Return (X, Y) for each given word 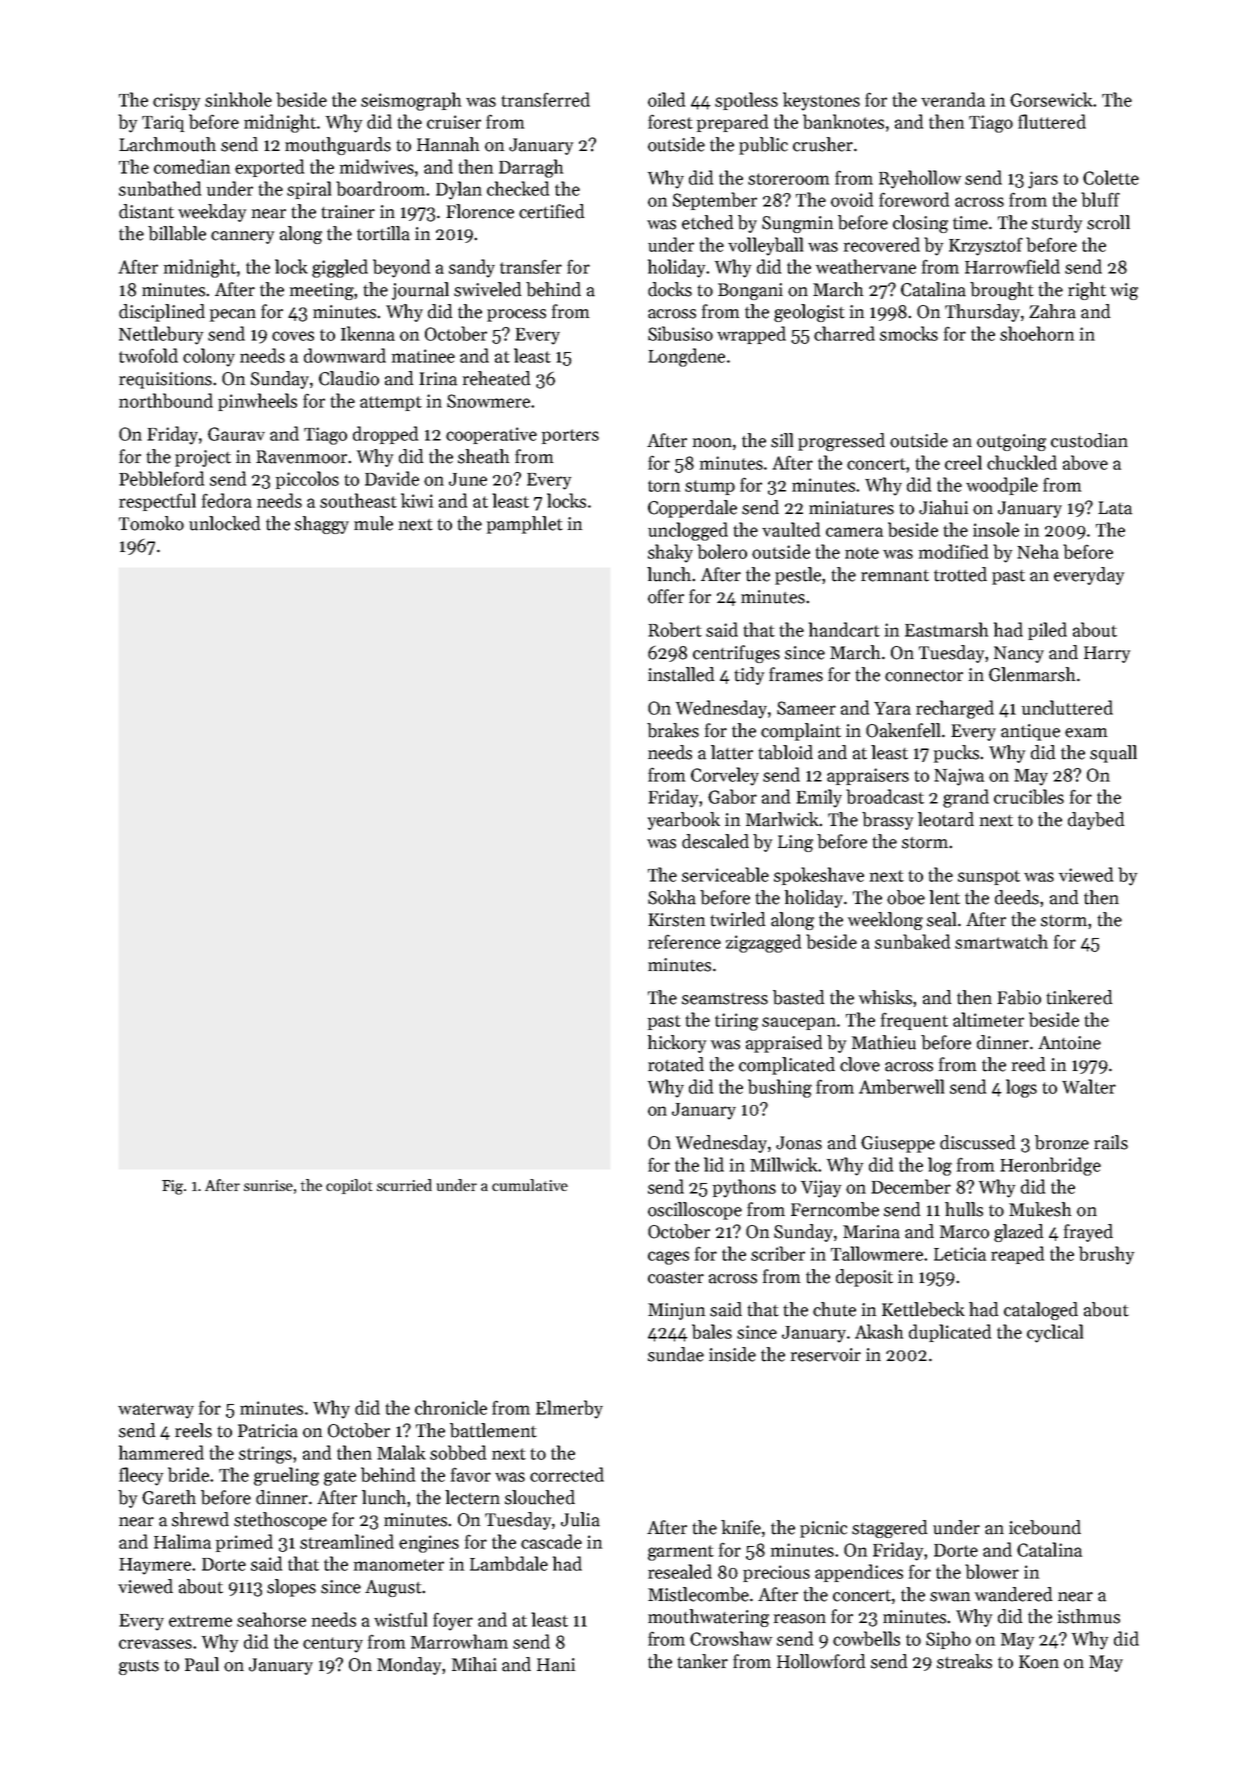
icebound (1045, 1527)
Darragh (531, 168)
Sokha (672, 897)
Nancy (1019, 654)
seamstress (725, 999)
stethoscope (280, 1521)
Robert (675, 629)
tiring (736, 1022)
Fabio (1019, 997)
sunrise (268, 1185)
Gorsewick (1052, 99)
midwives (377, 166)
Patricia (268, 1431)
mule (373, 523)
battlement (493, 1430)
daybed (1096, 821)
